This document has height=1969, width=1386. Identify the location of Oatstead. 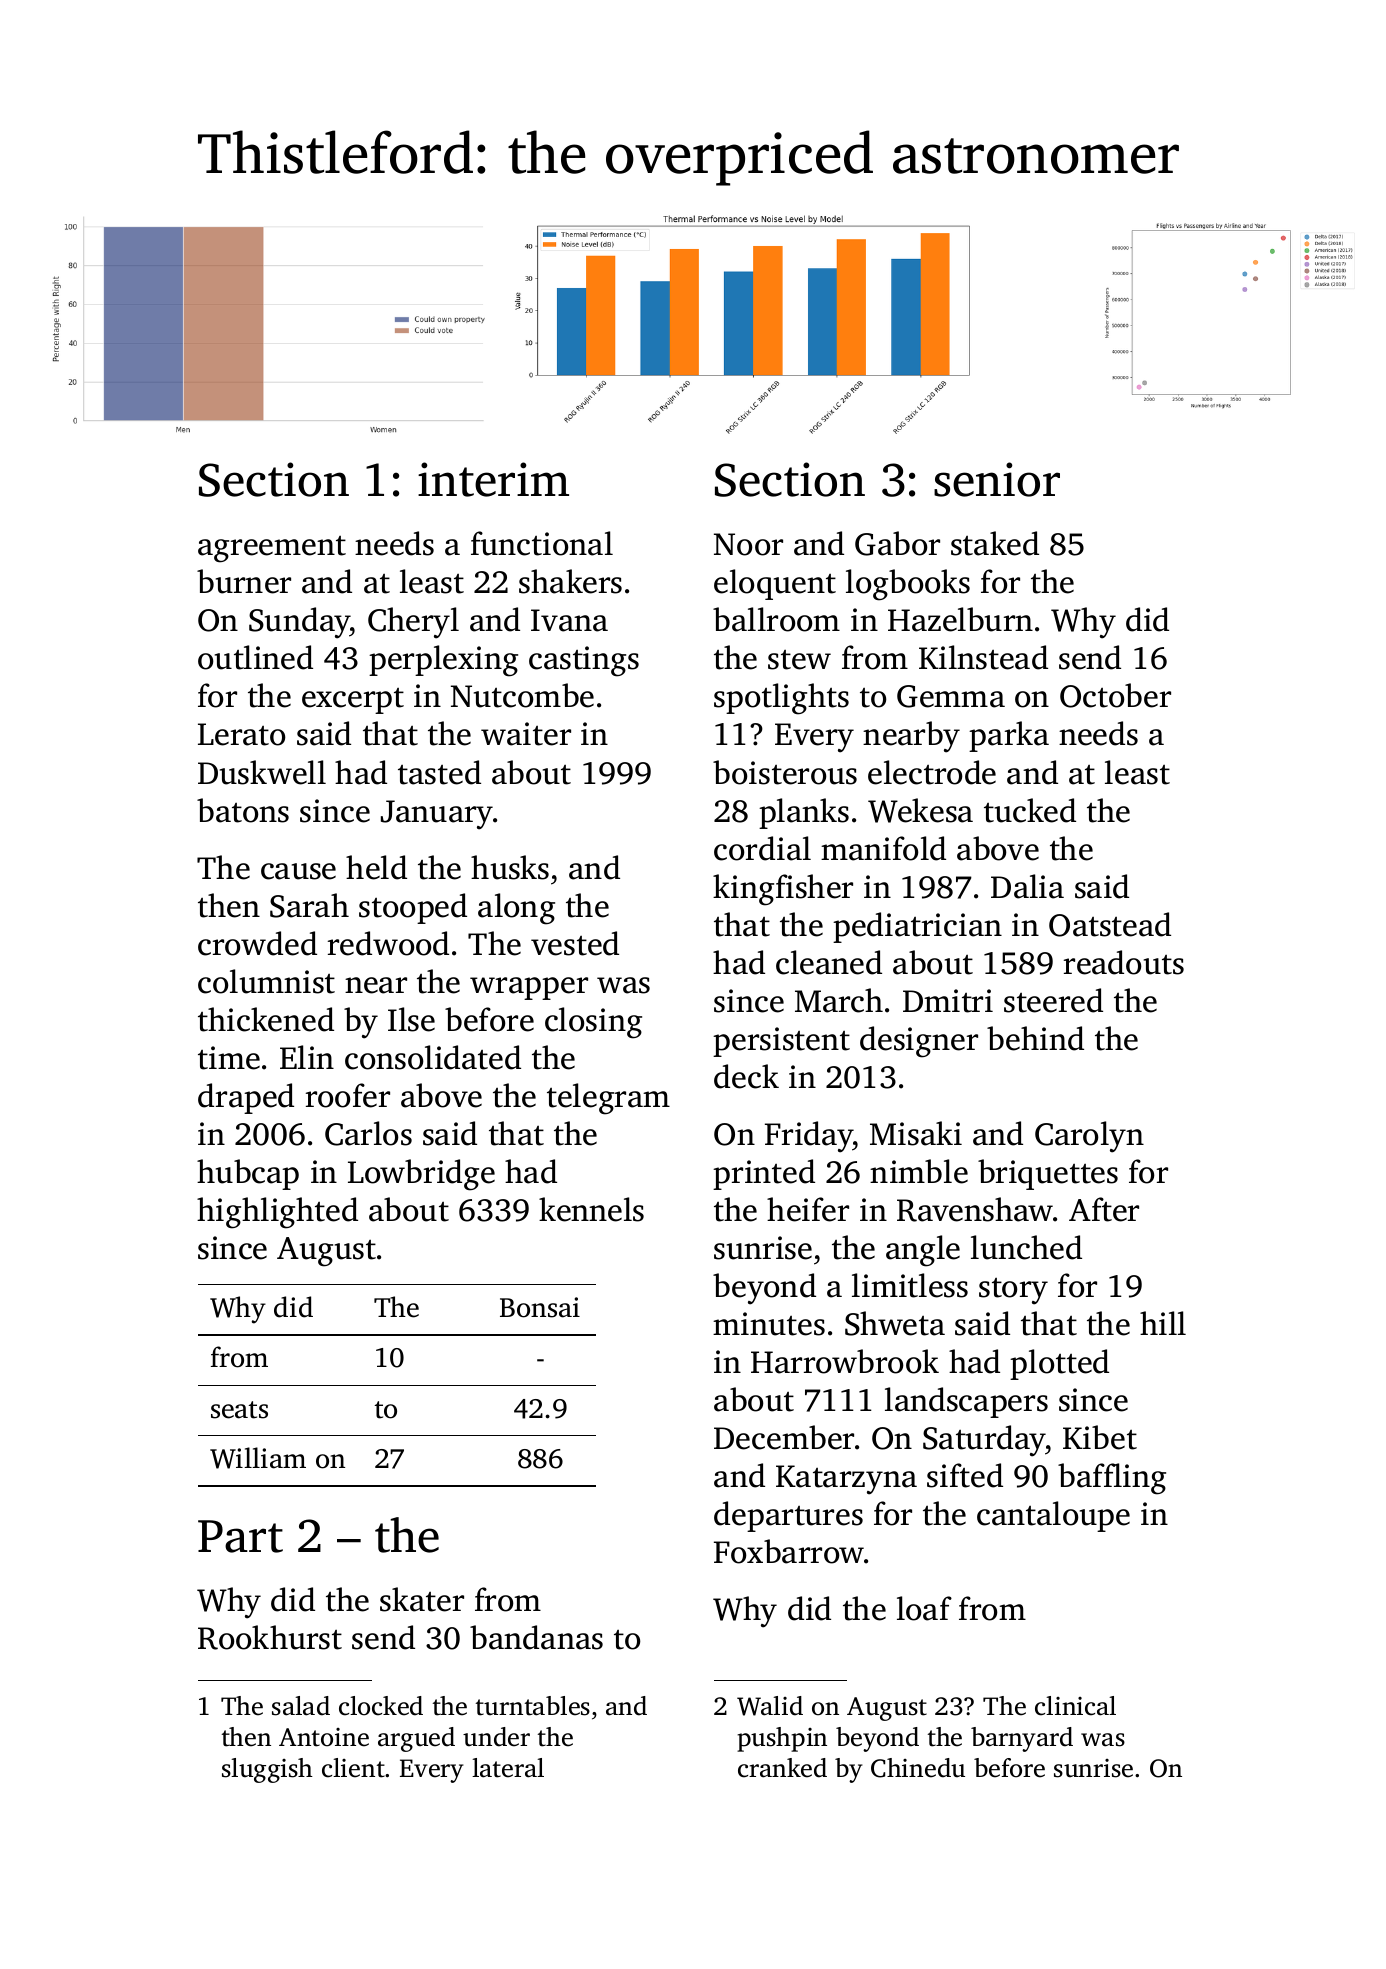
(1110, 924).
